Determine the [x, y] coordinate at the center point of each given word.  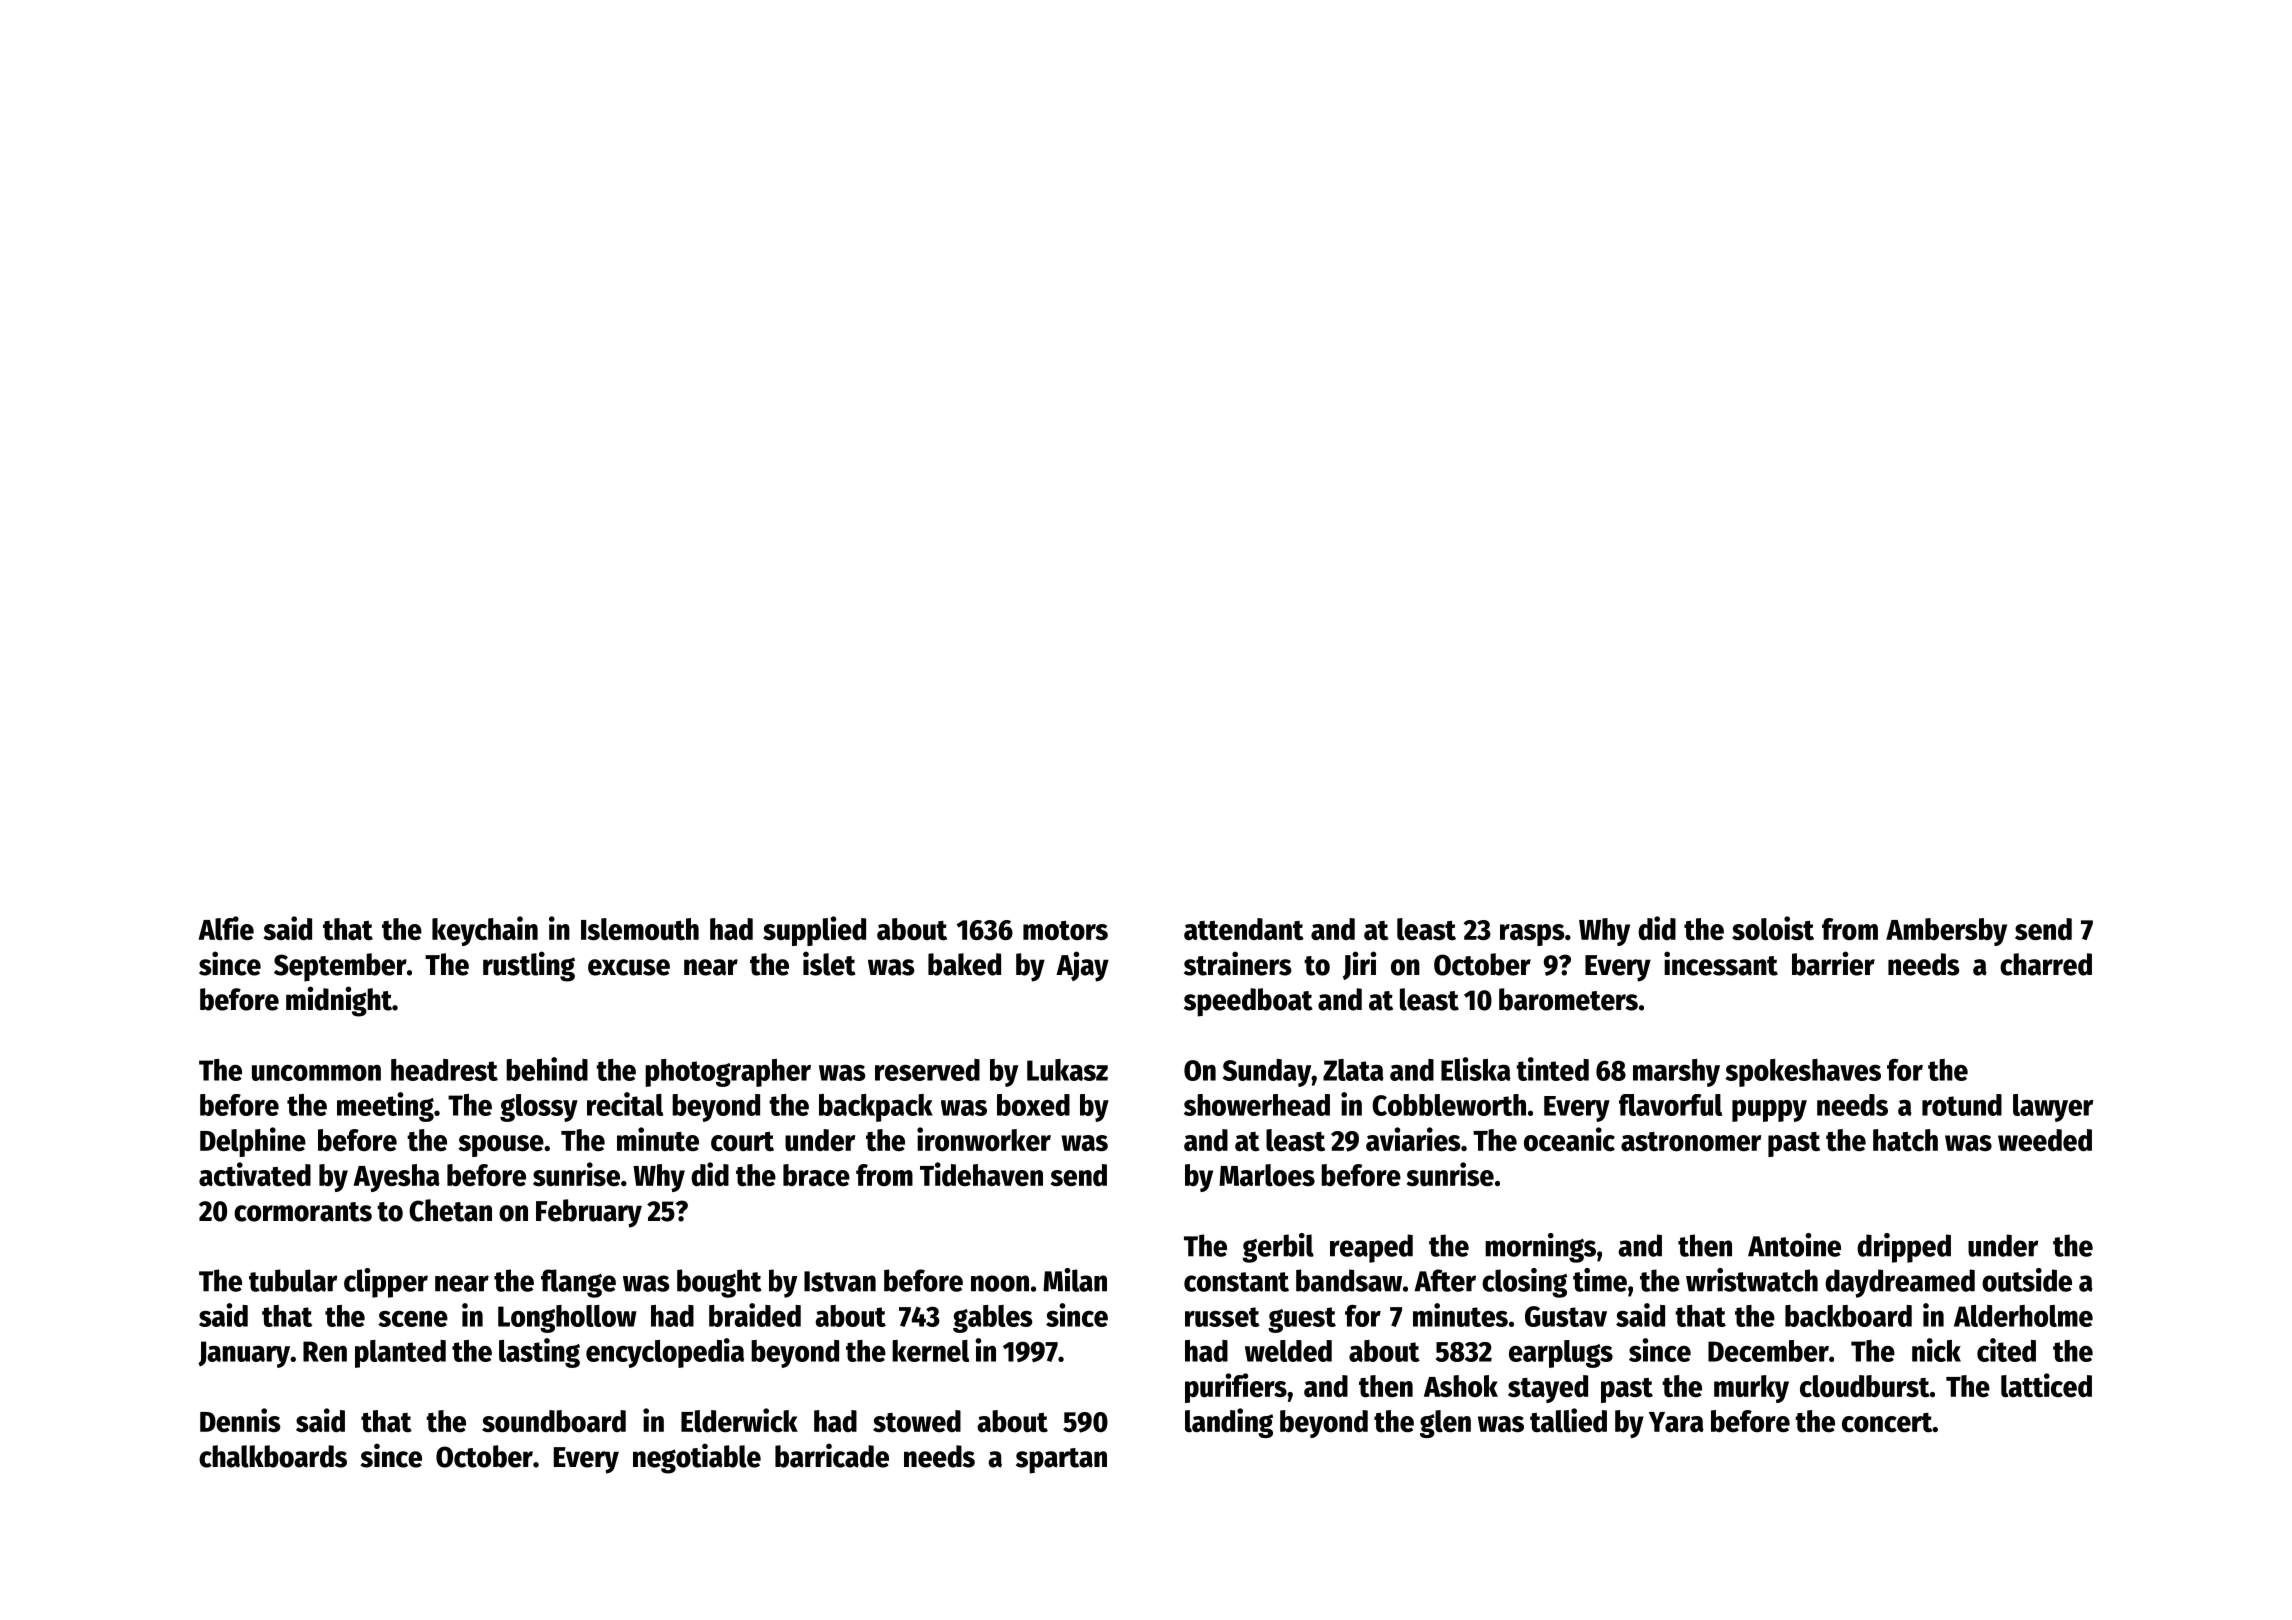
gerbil [1278, 1248]
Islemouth [640, 929]
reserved [927, 1070]
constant [1236, 1282]
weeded [2045, 1140]
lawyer [2053, 1108]
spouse [501, 1146]
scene [413, 1319]
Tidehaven [981, 1174]
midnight [339, 1001]
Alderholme [2023, 1316]
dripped [1904, 1248]
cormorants [303, 1212]
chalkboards [273, 1456]
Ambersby [1946, 932]
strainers [1238, 963]
